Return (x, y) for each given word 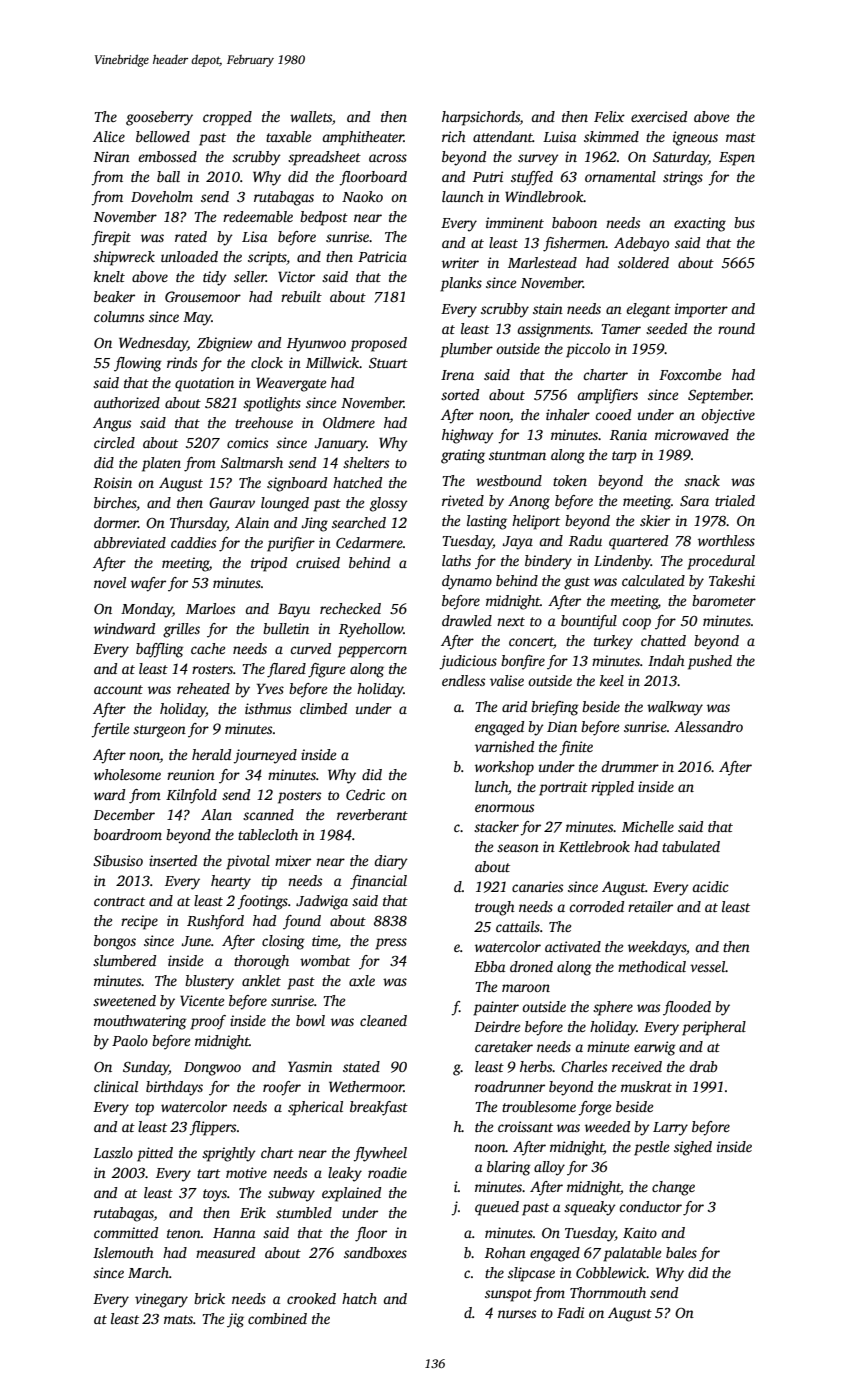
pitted (155, 1154)
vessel (707, 966)
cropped (227, 118)
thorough (261, 962)
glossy (389, 504)
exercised (659, 116)
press (391, 944)
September (720, 396)
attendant (503, 136)
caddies (193, 542)
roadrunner (510, 1086)
